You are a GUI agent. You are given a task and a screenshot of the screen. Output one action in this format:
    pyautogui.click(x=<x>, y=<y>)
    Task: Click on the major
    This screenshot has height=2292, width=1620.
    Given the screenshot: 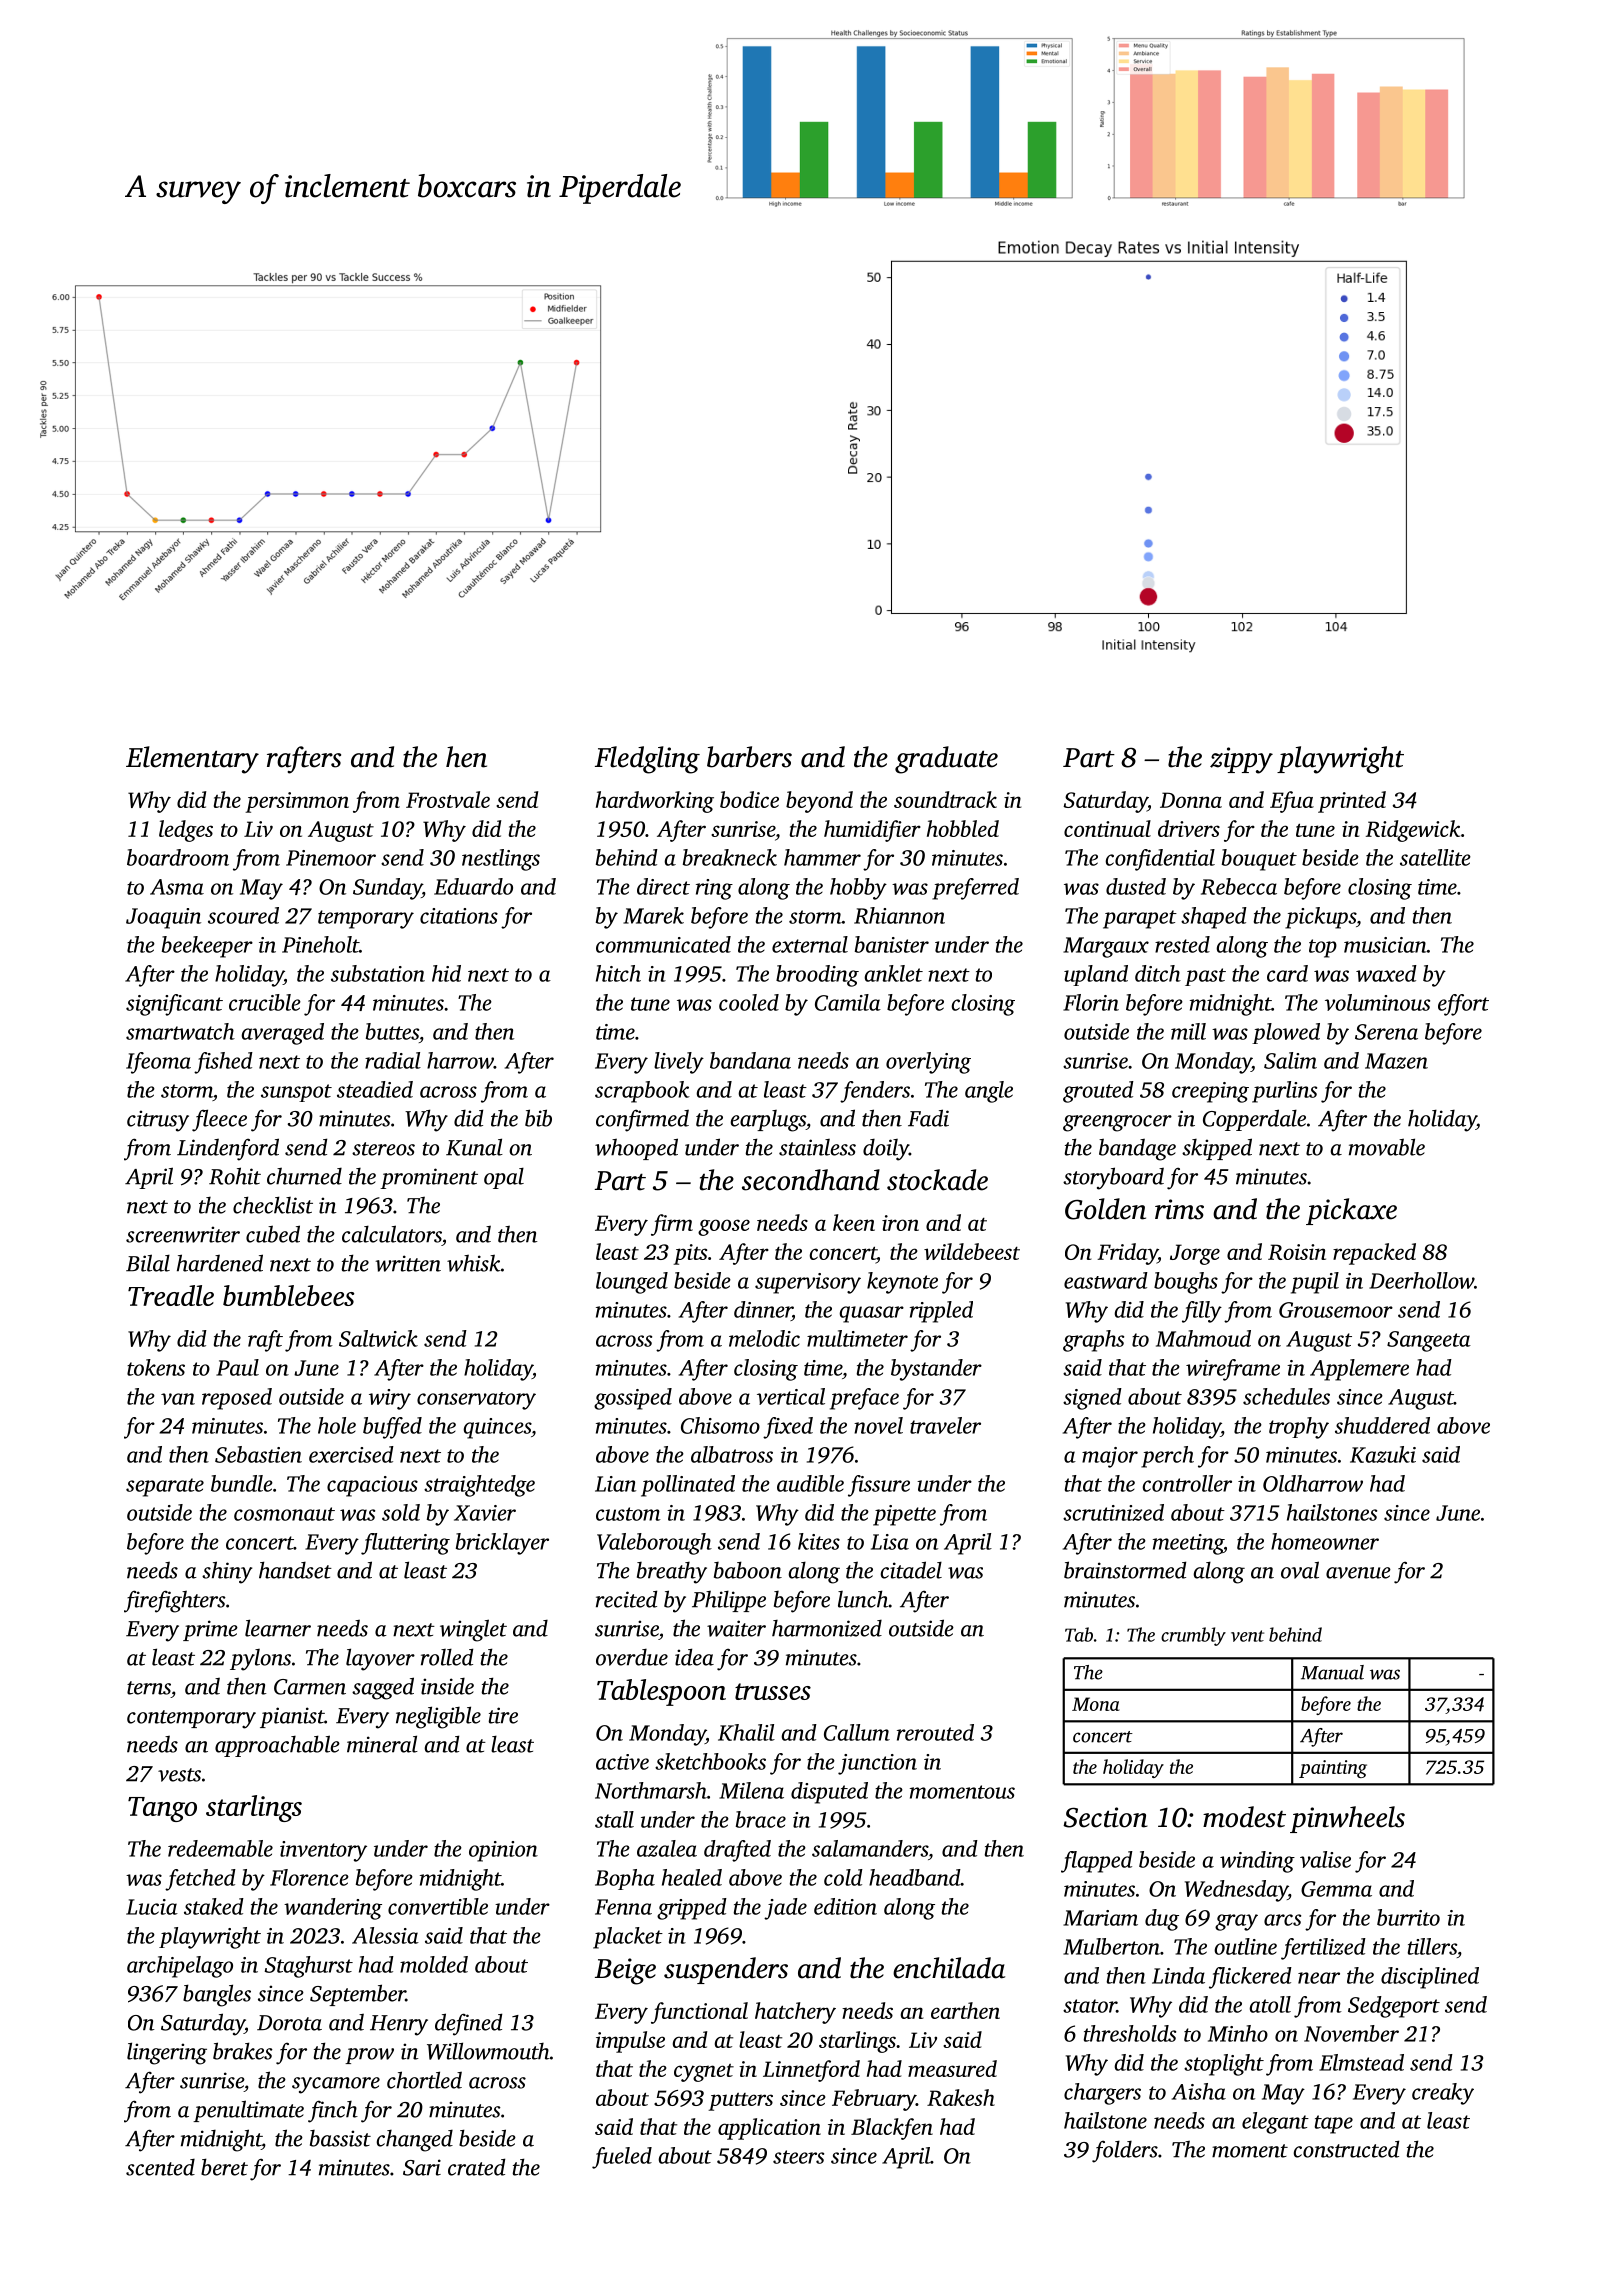 What is the action you would take?
    pyautogui.click(x=1110, y=1457)
